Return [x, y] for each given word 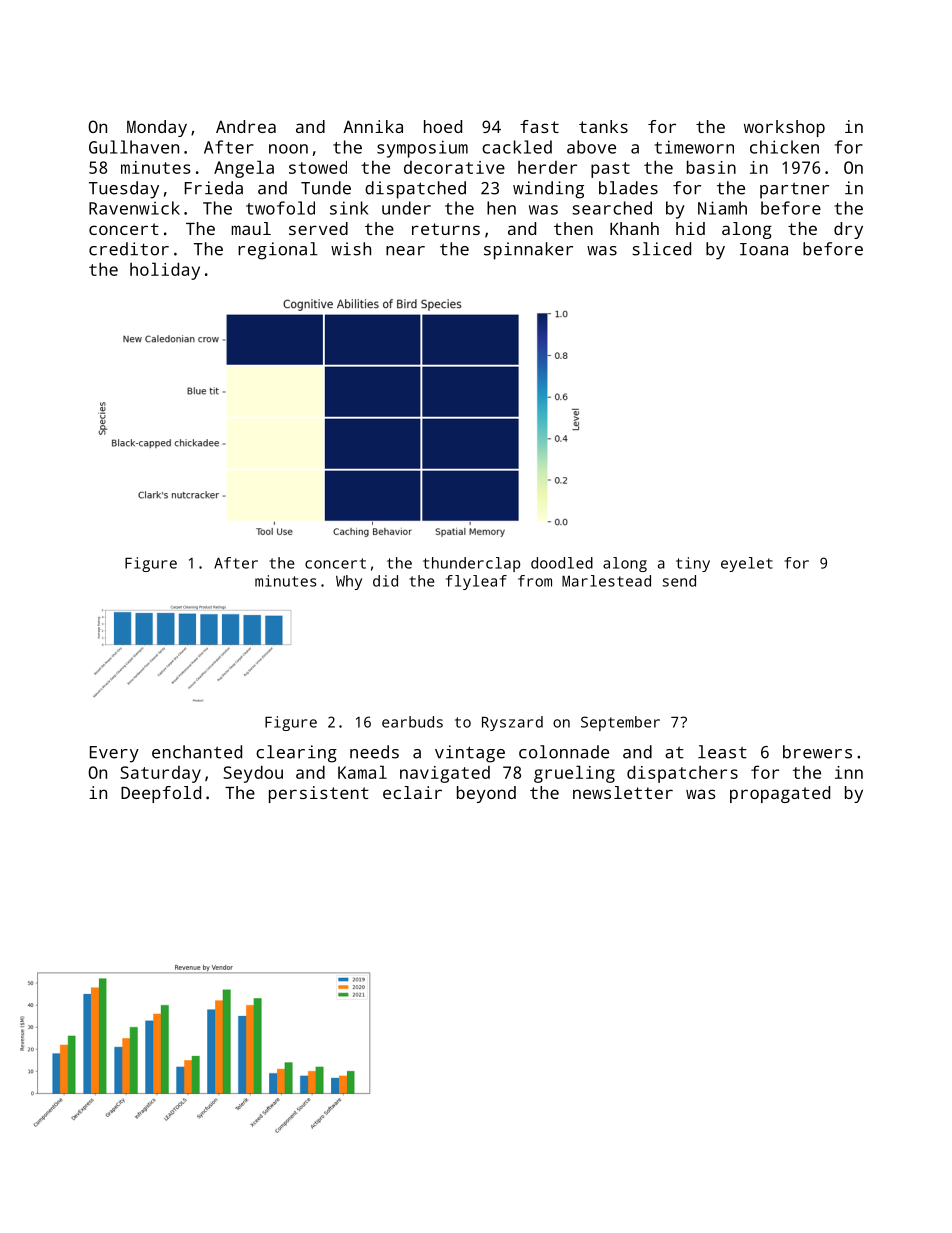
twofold [280, 208]
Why [349, 582]
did [385, 581]
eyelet [747, 564]
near [405, 251]
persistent [319, 794]
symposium [422, 149]
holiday [165, 271]
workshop [784, 128]
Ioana [764, 249]
